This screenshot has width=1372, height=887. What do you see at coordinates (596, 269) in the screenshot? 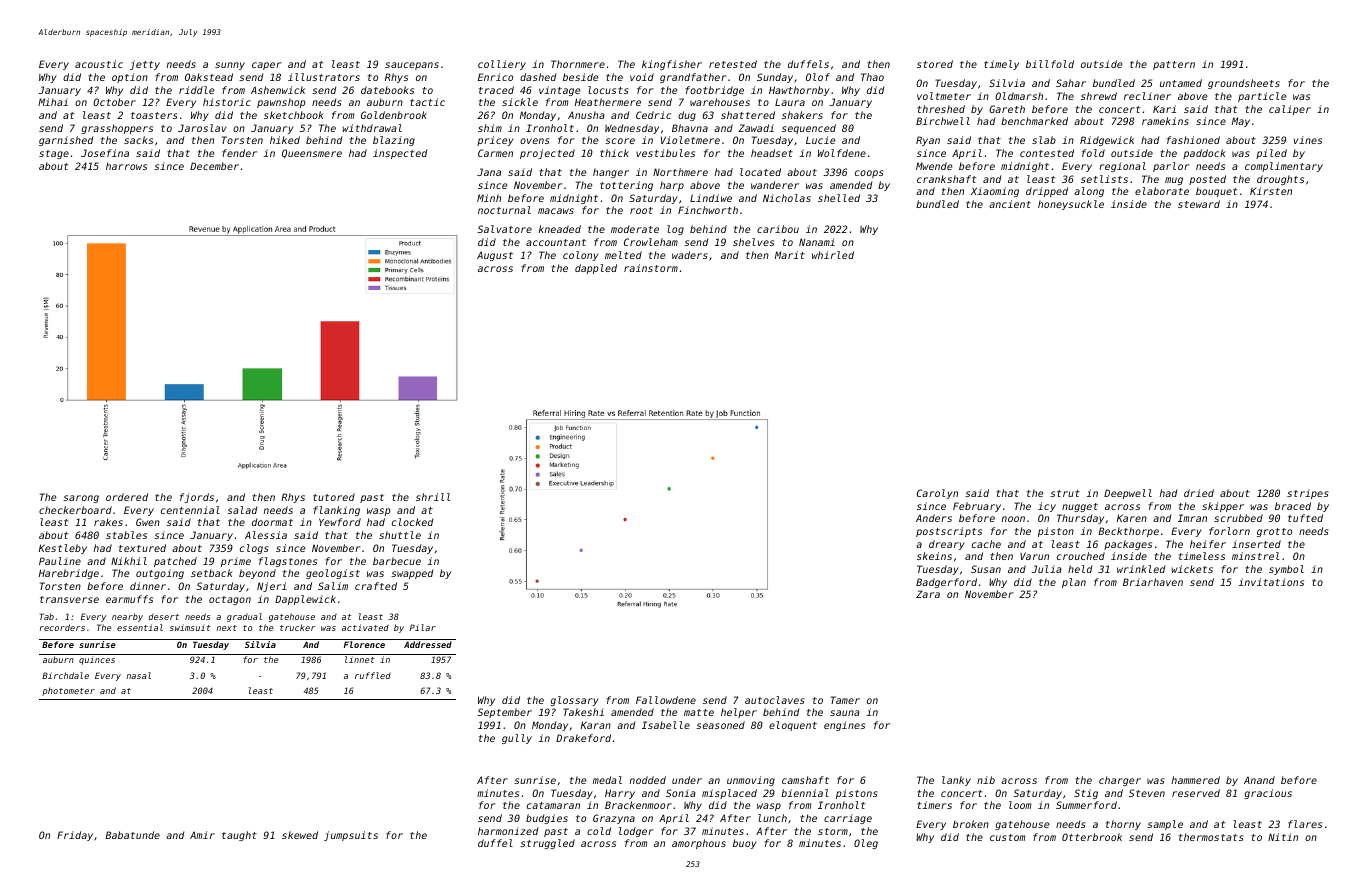
I see `dappled` at bounding box center [596, 269].
